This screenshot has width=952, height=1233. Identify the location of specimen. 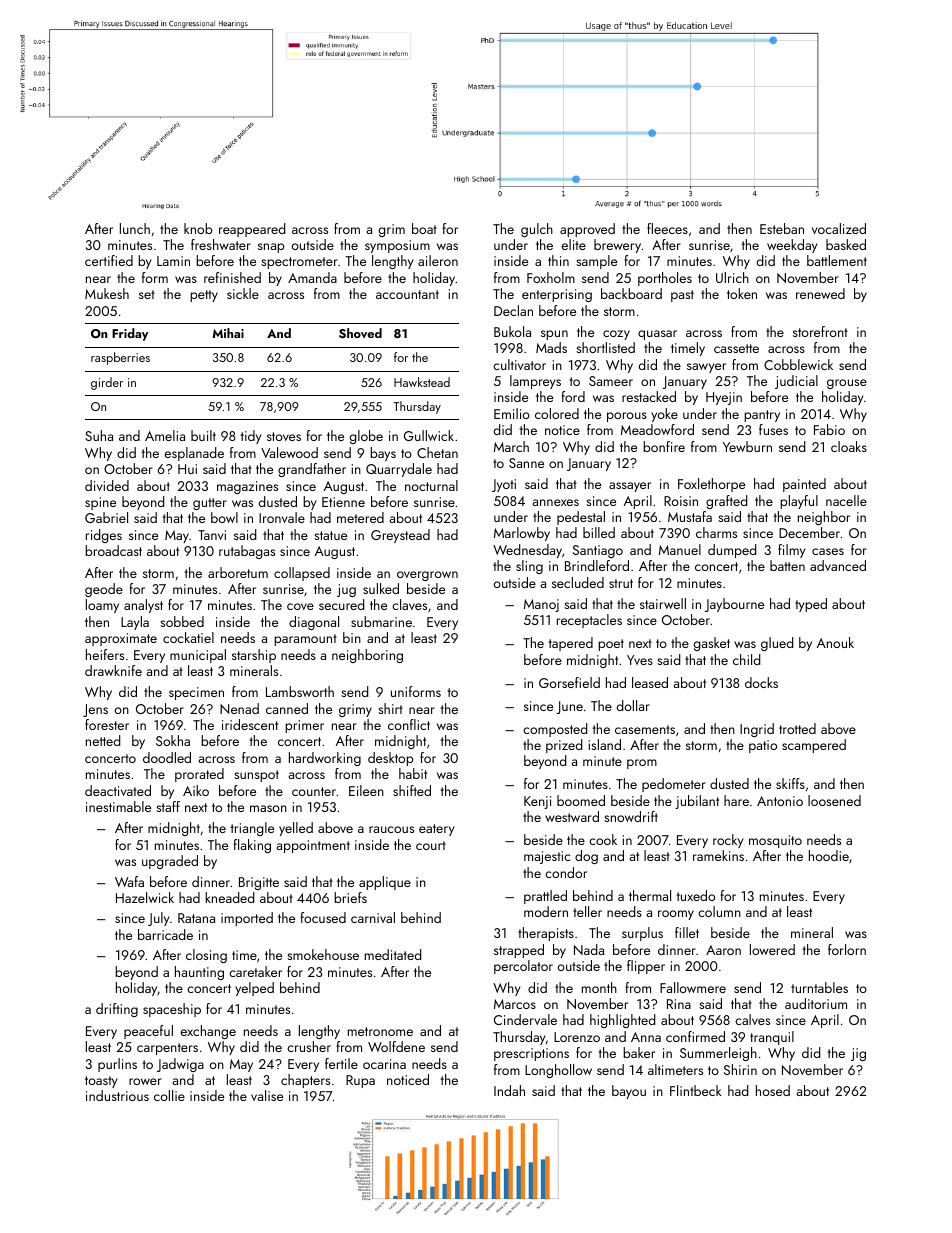
(196, 693).
